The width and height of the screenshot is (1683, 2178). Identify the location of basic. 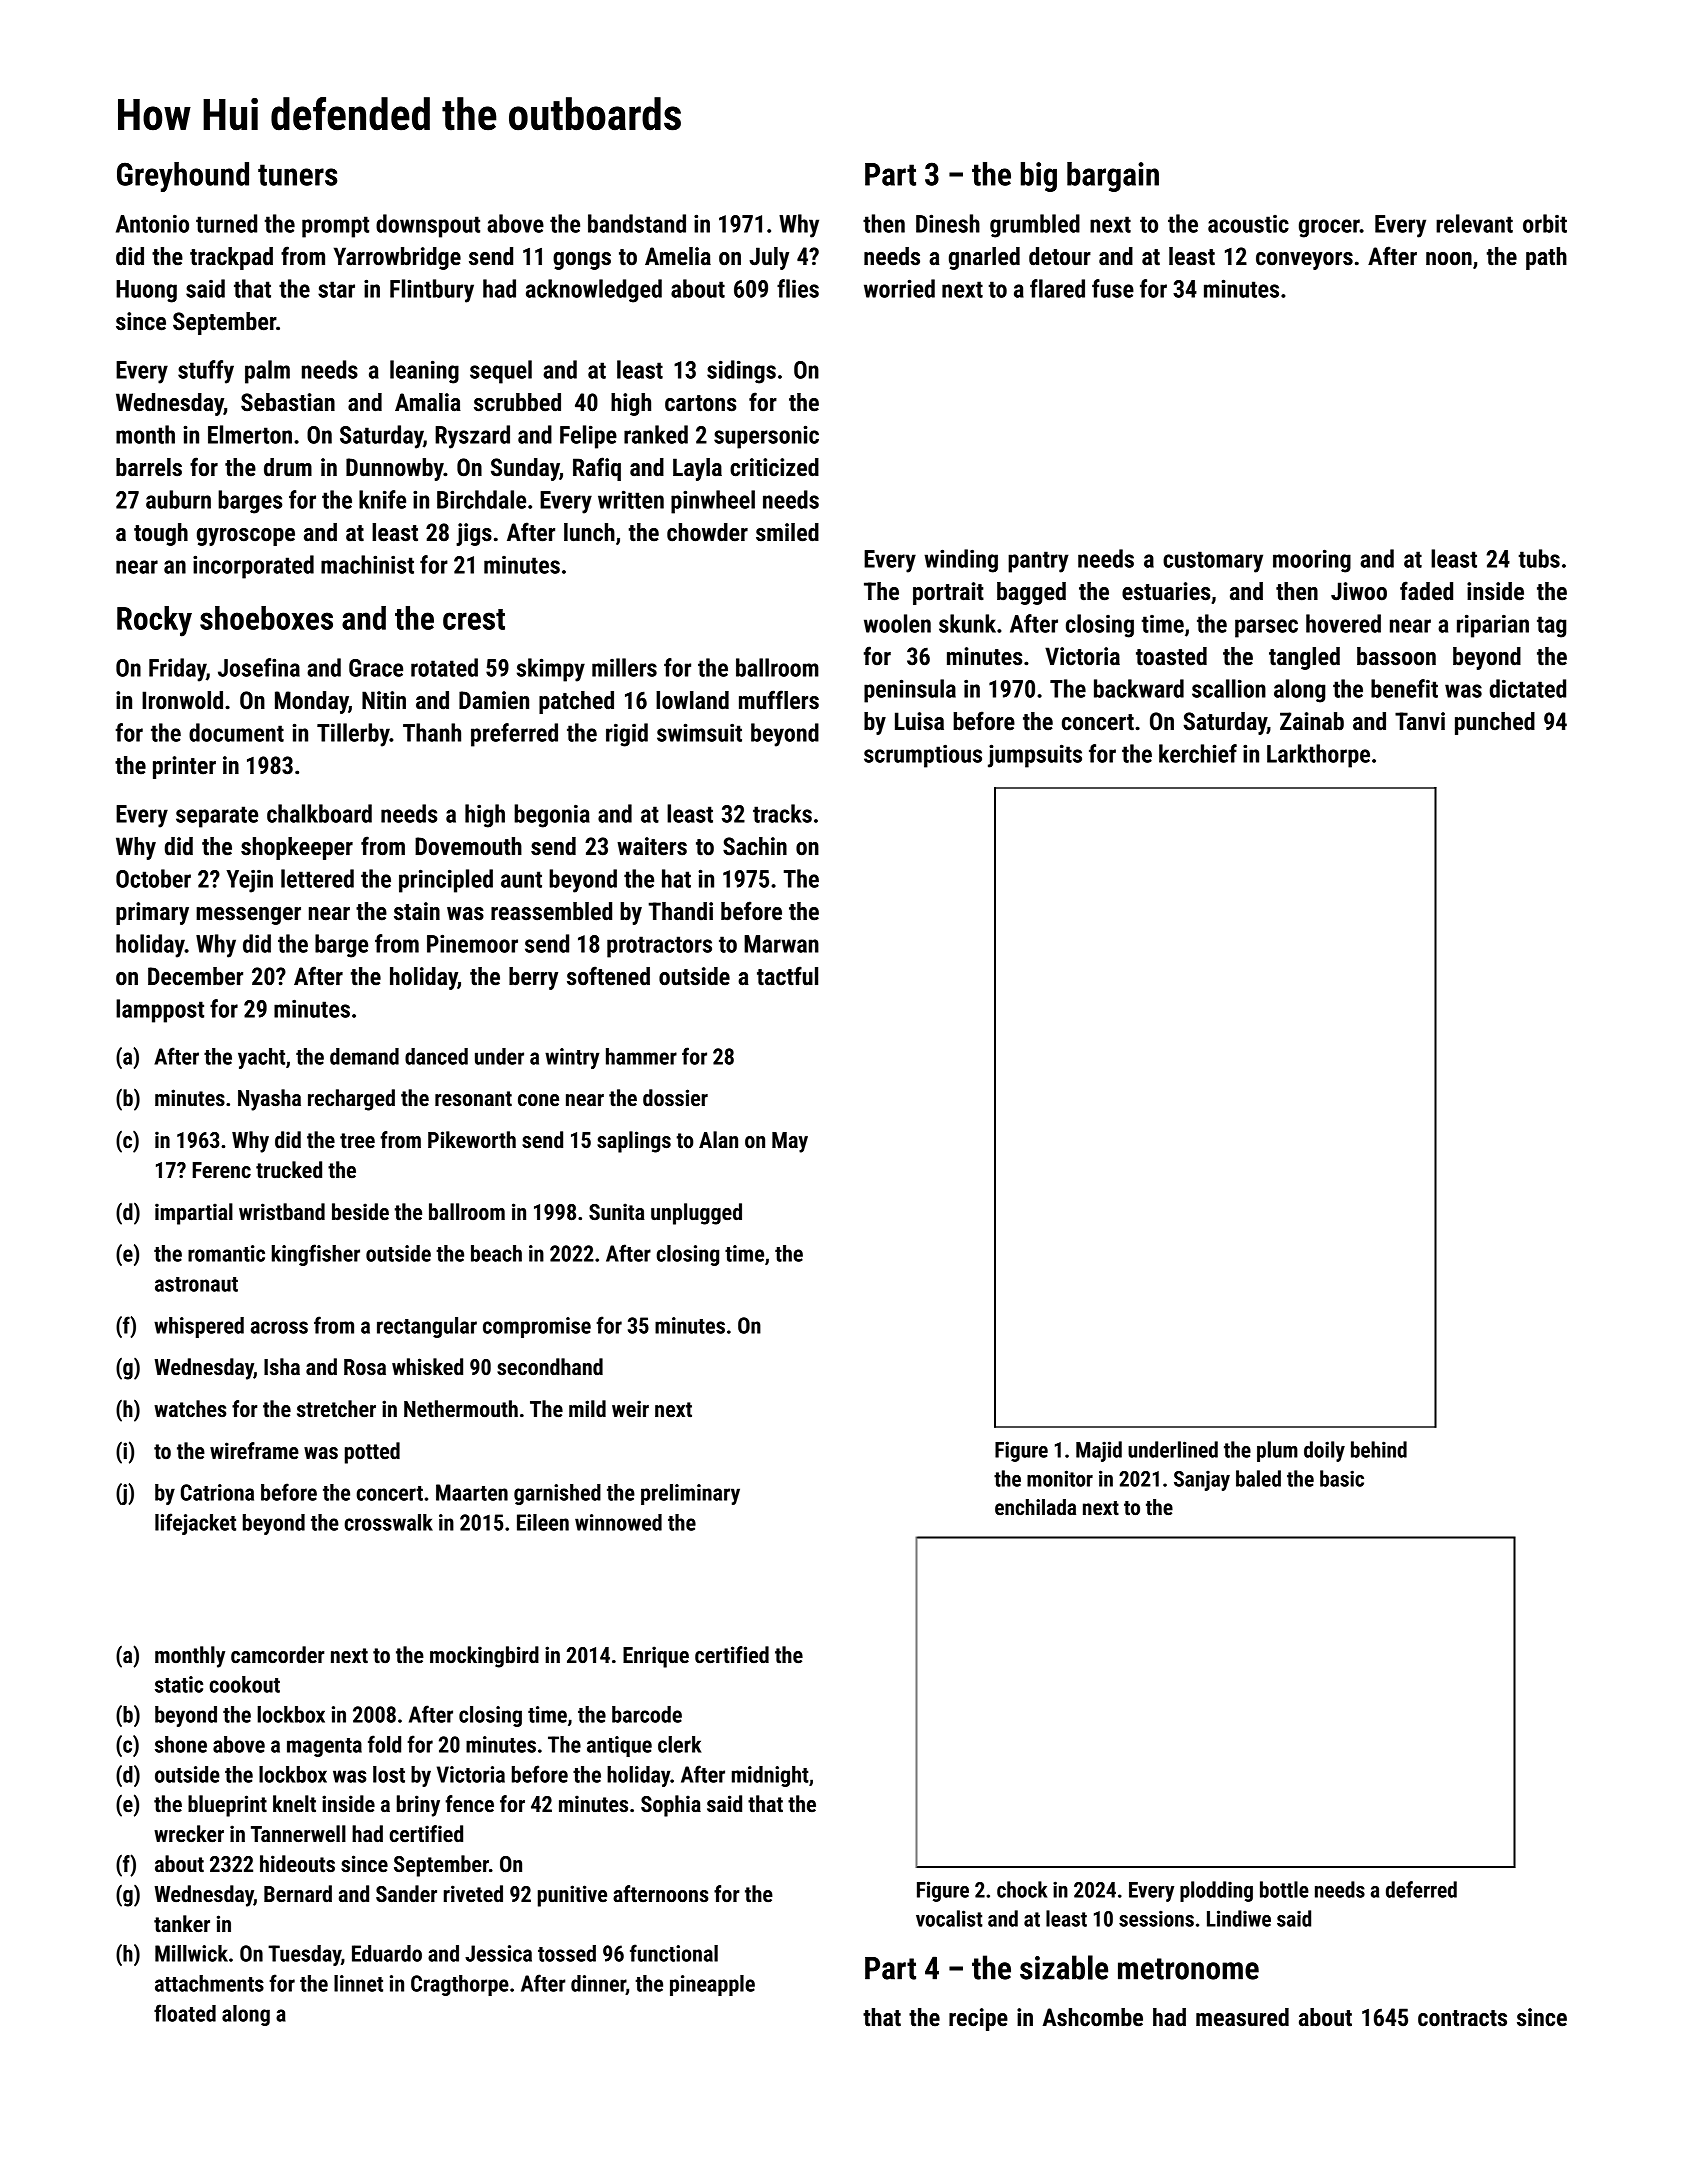
(1342, 1478).
